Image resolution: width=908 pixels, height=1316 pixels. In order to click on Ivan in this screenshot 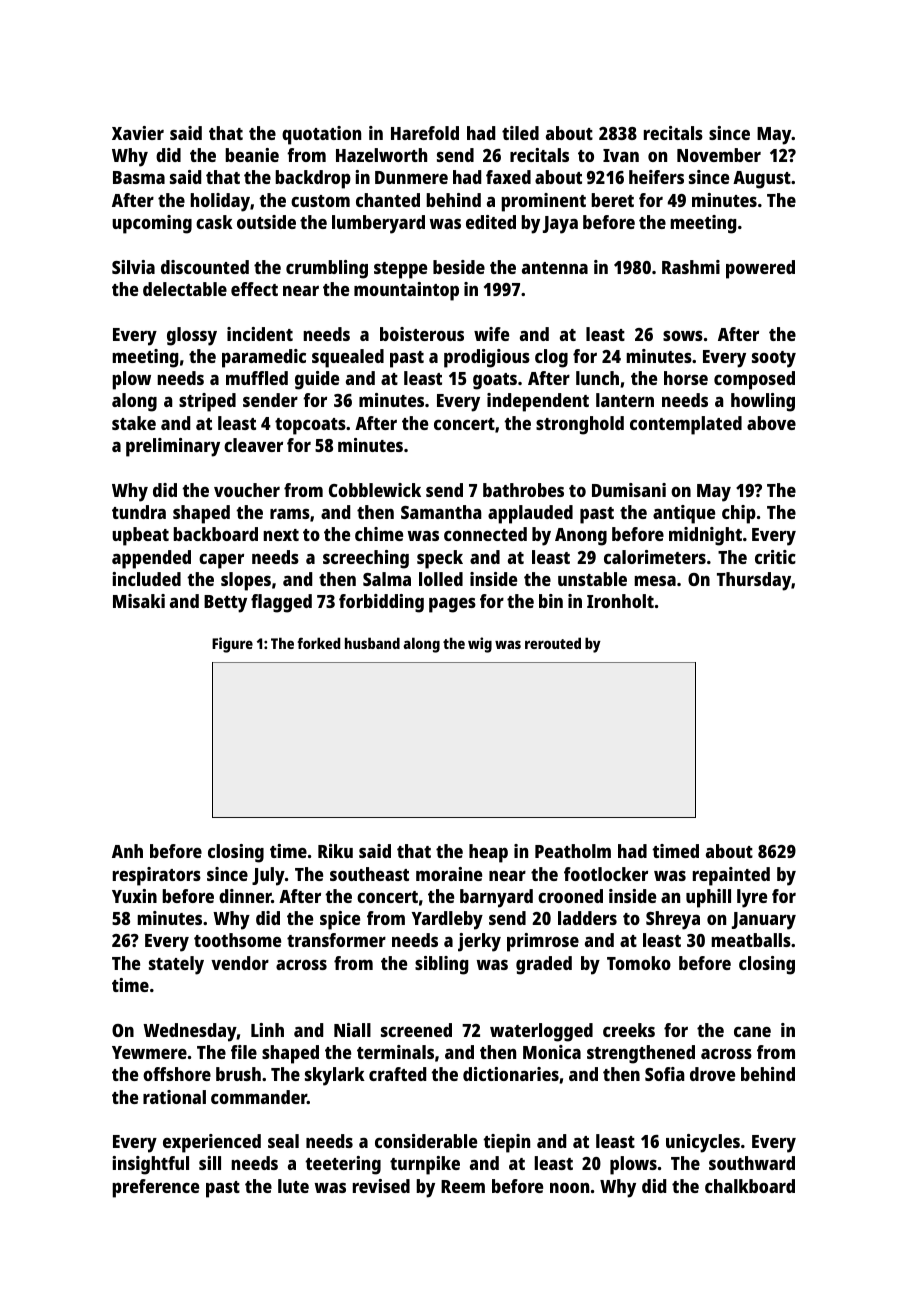, I will do `click(621, 155)`.
